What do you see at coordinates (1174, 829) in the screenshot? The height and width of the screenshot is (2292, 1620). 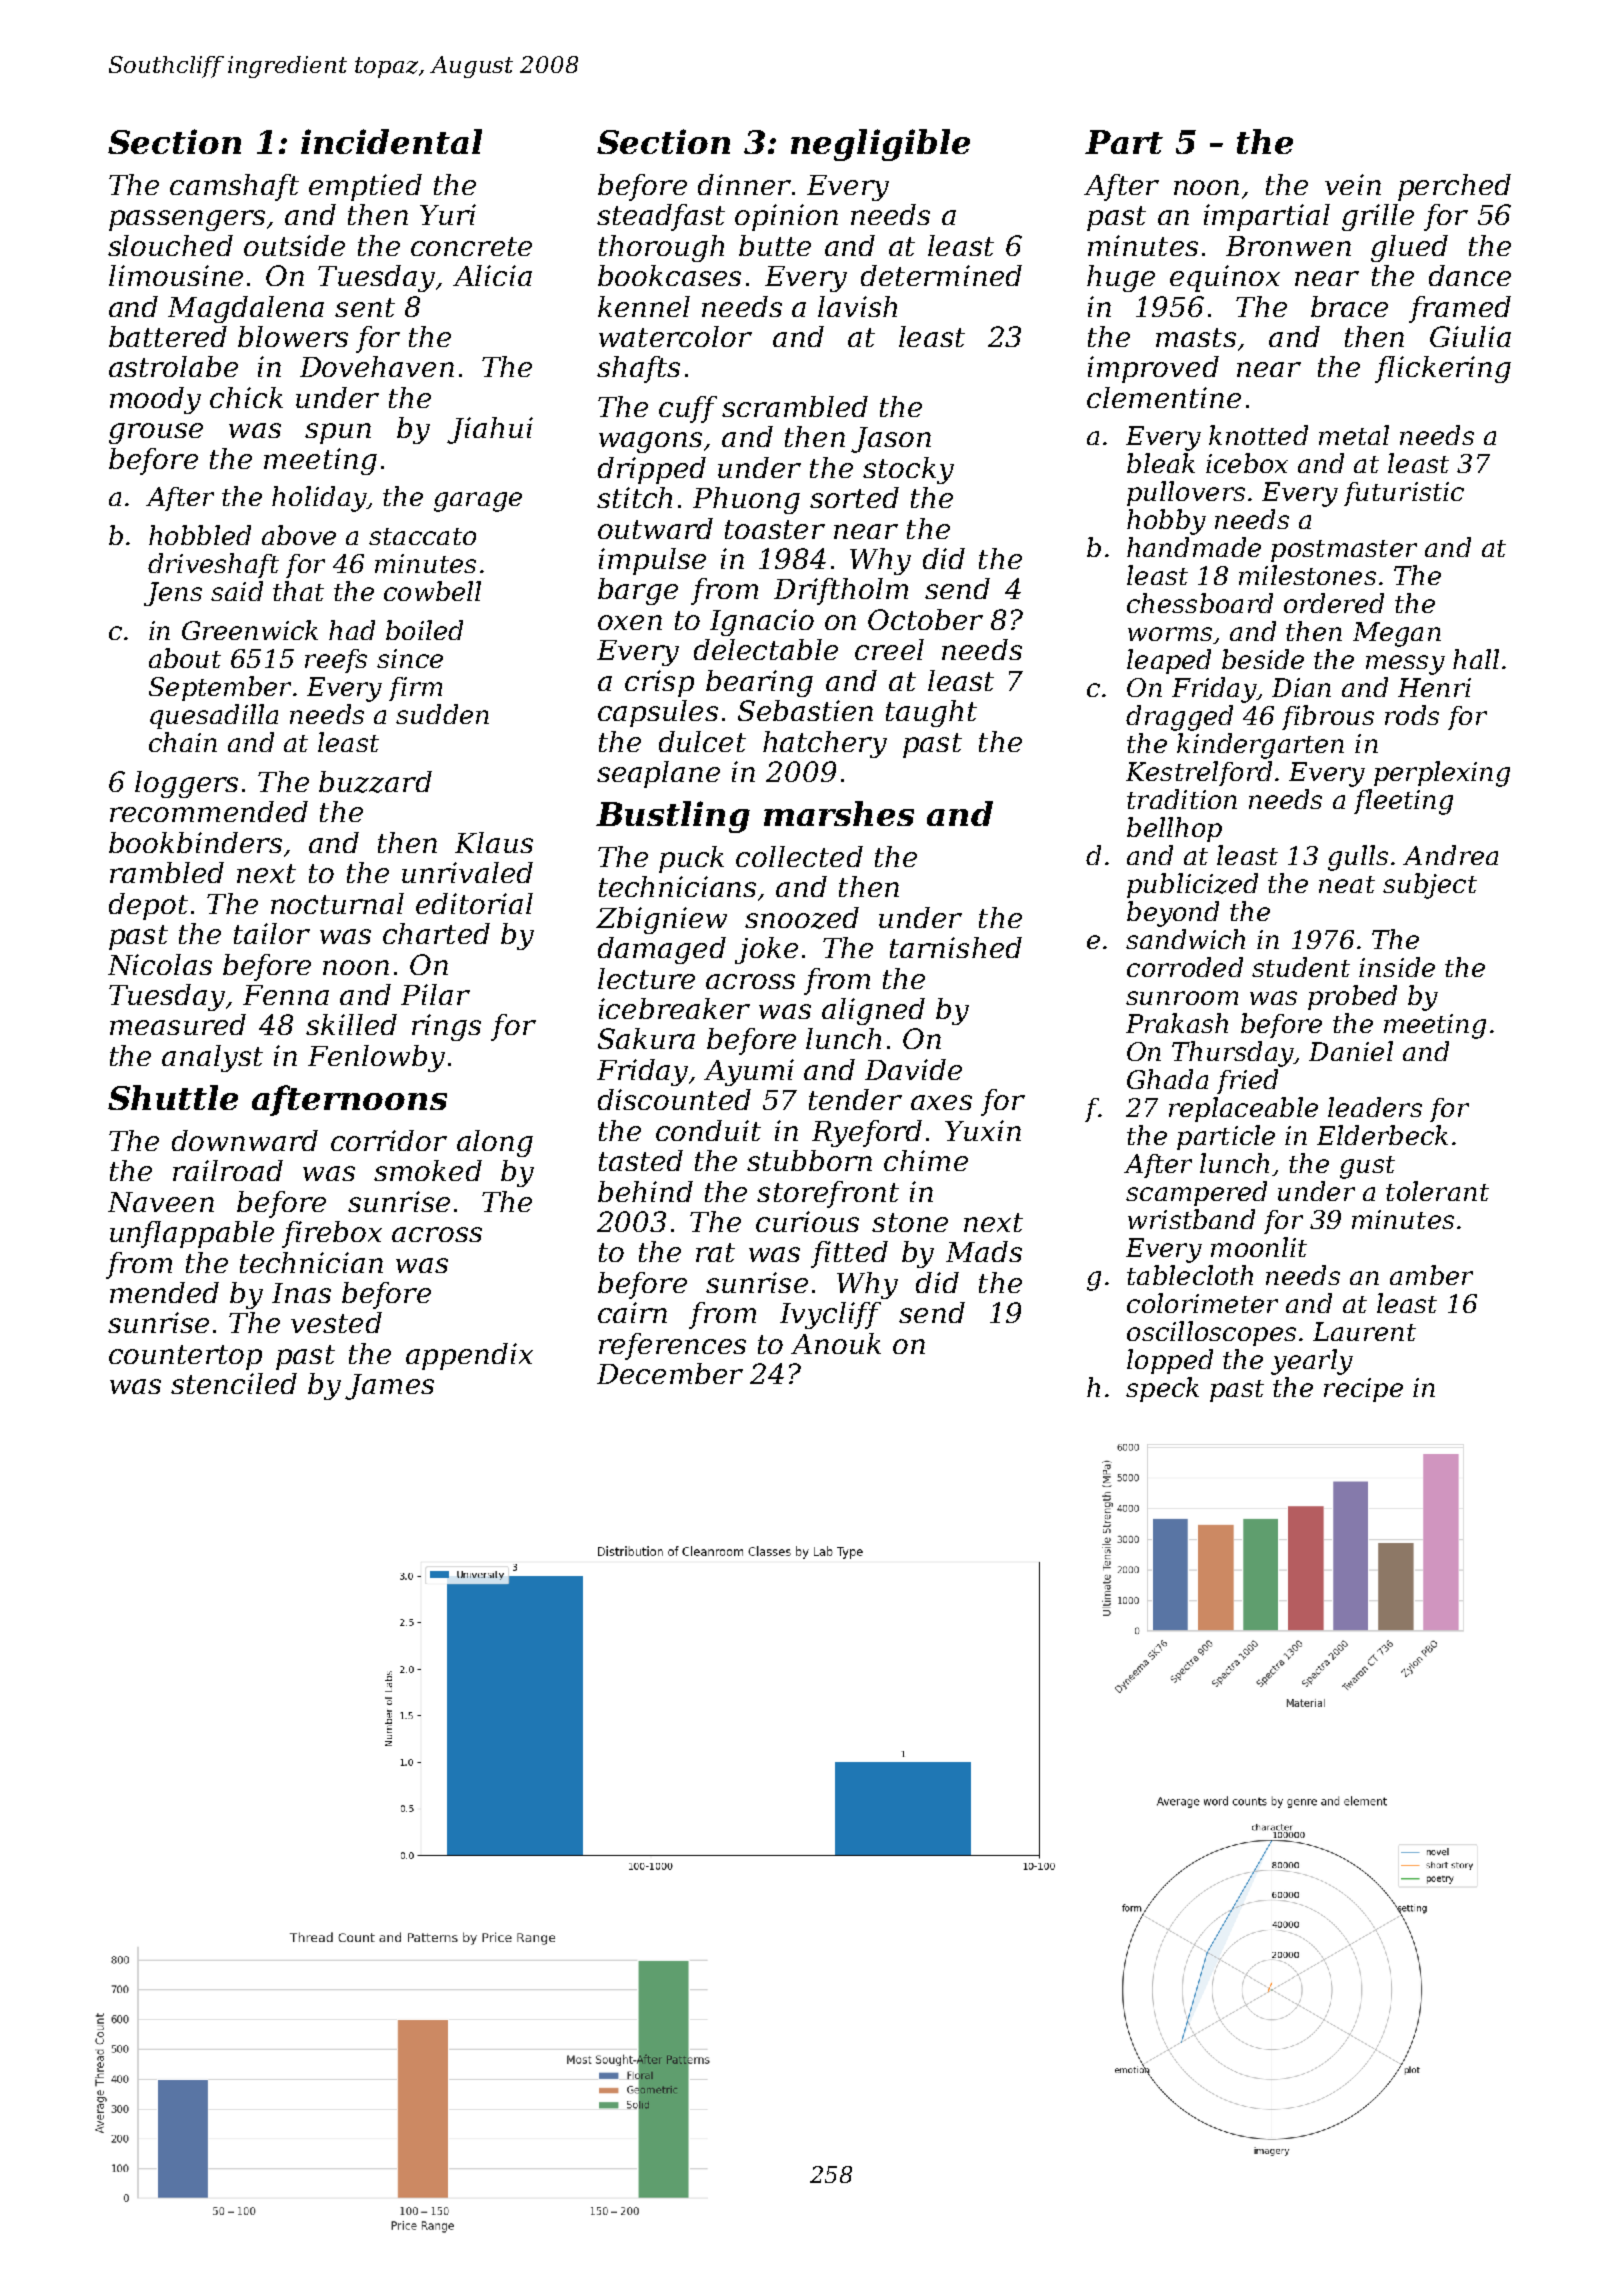 I see `bellhop` at bounding box center [1174, 829].
